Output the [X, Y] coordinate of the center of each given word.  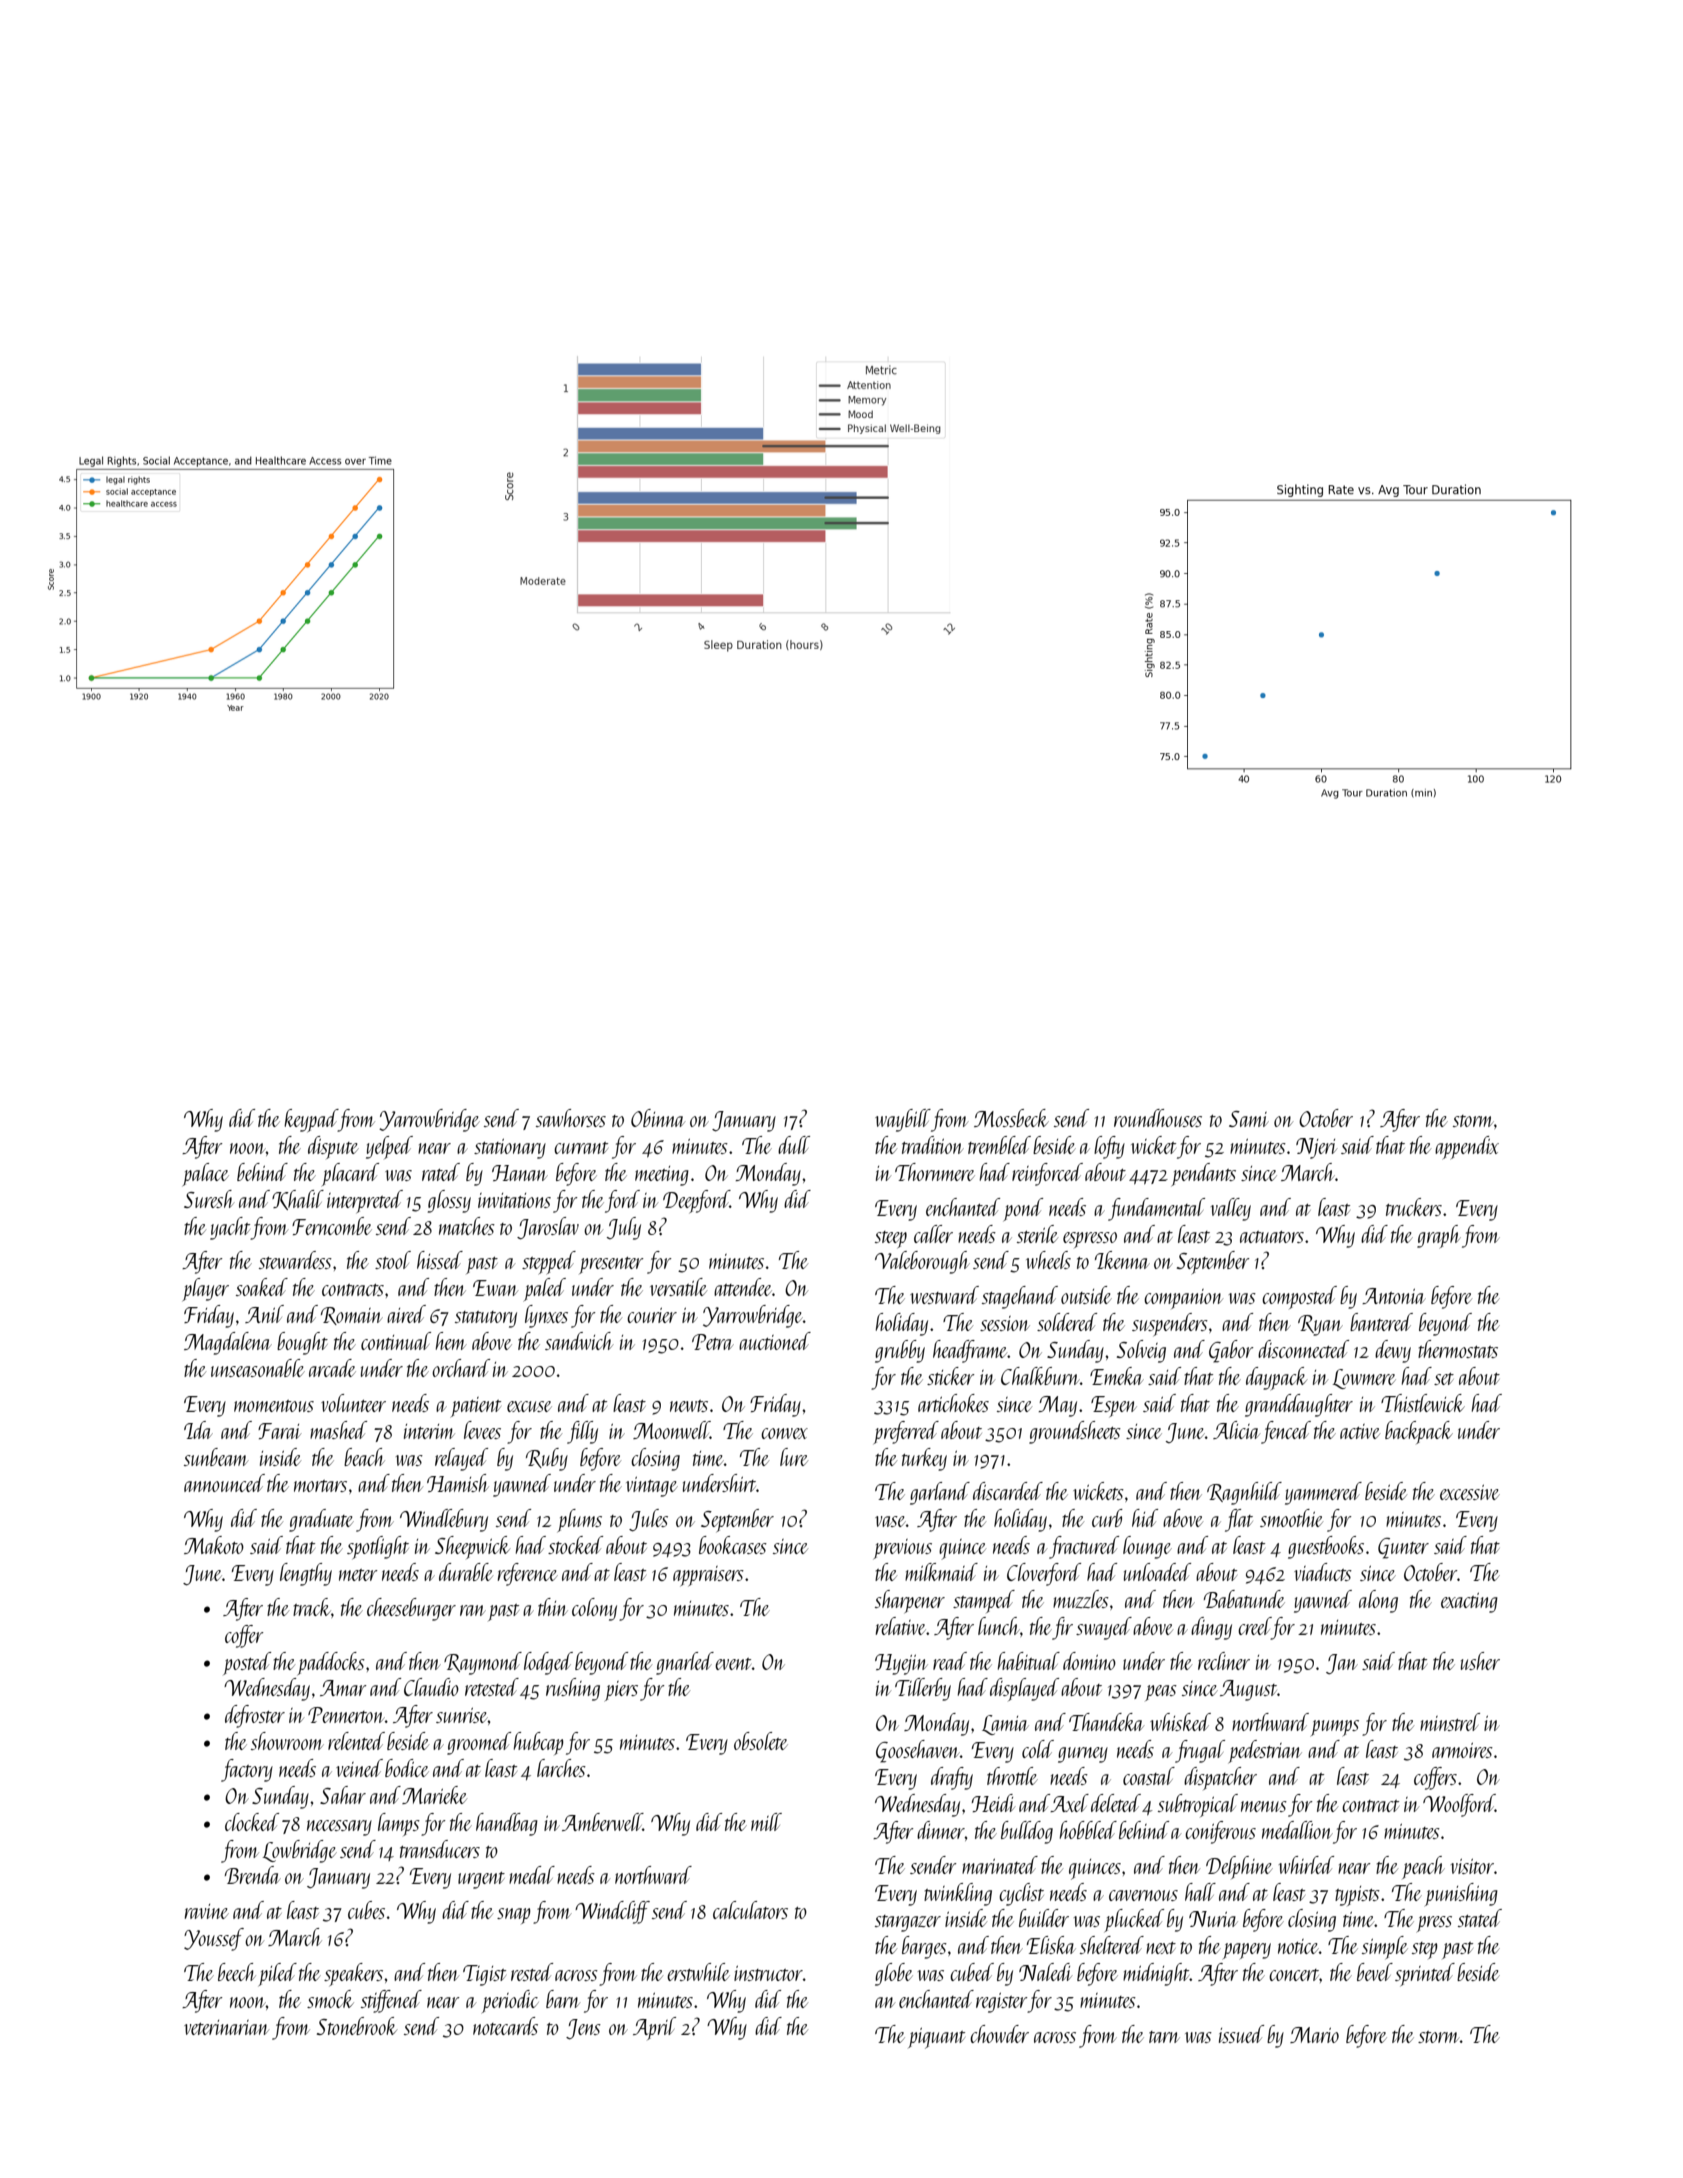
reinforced [1047, 1174]
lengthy [306, 1574]
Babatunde [1244, 1599]
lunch [999, 1626]
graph [1439, 1236]
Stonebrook [357, 2026]
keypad [311, 1120]
